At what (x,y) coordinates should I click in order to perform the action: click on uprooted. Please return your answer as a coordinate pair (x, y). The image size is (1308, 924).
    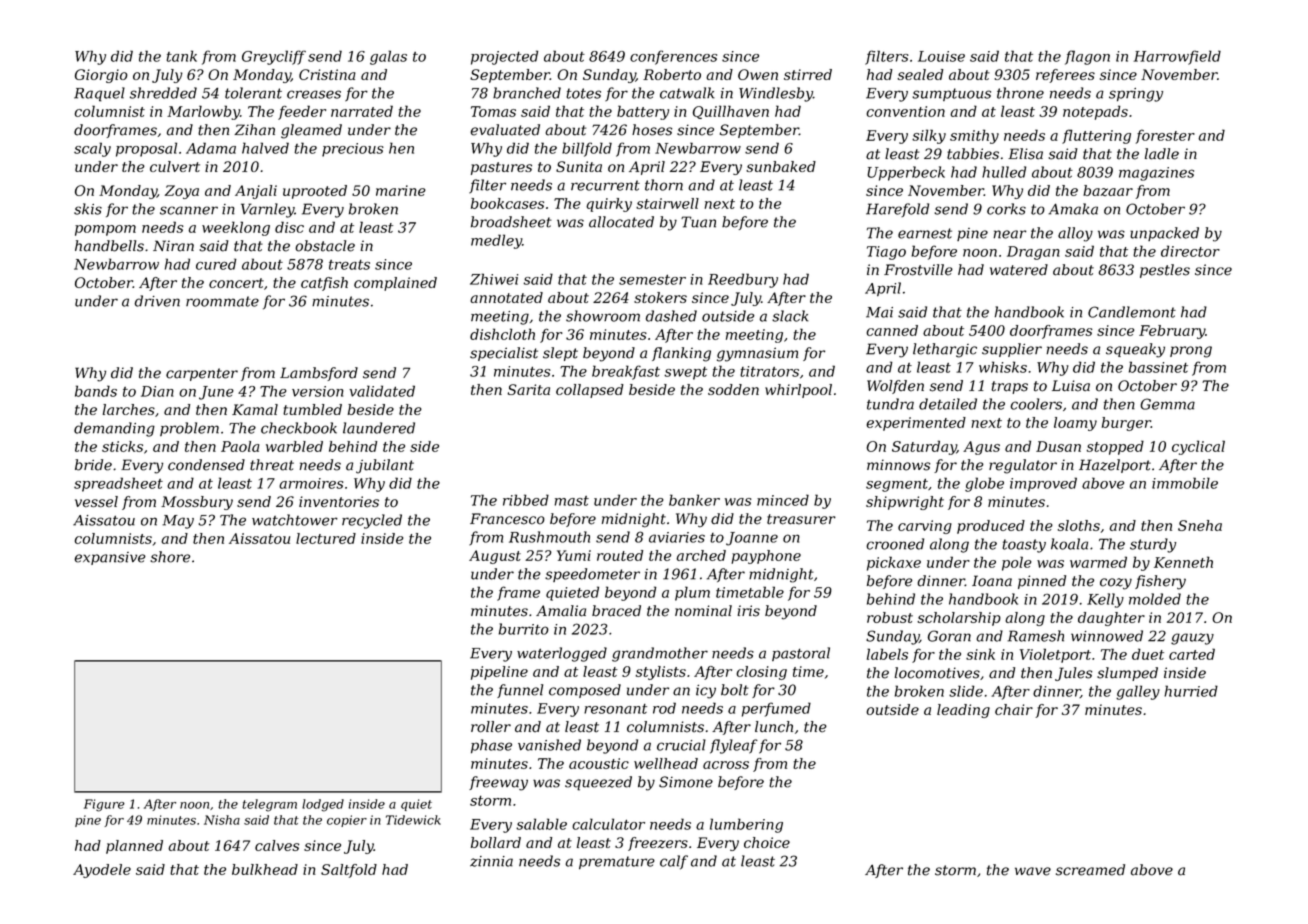
    Looking at the image, I should click on (315, 192).
